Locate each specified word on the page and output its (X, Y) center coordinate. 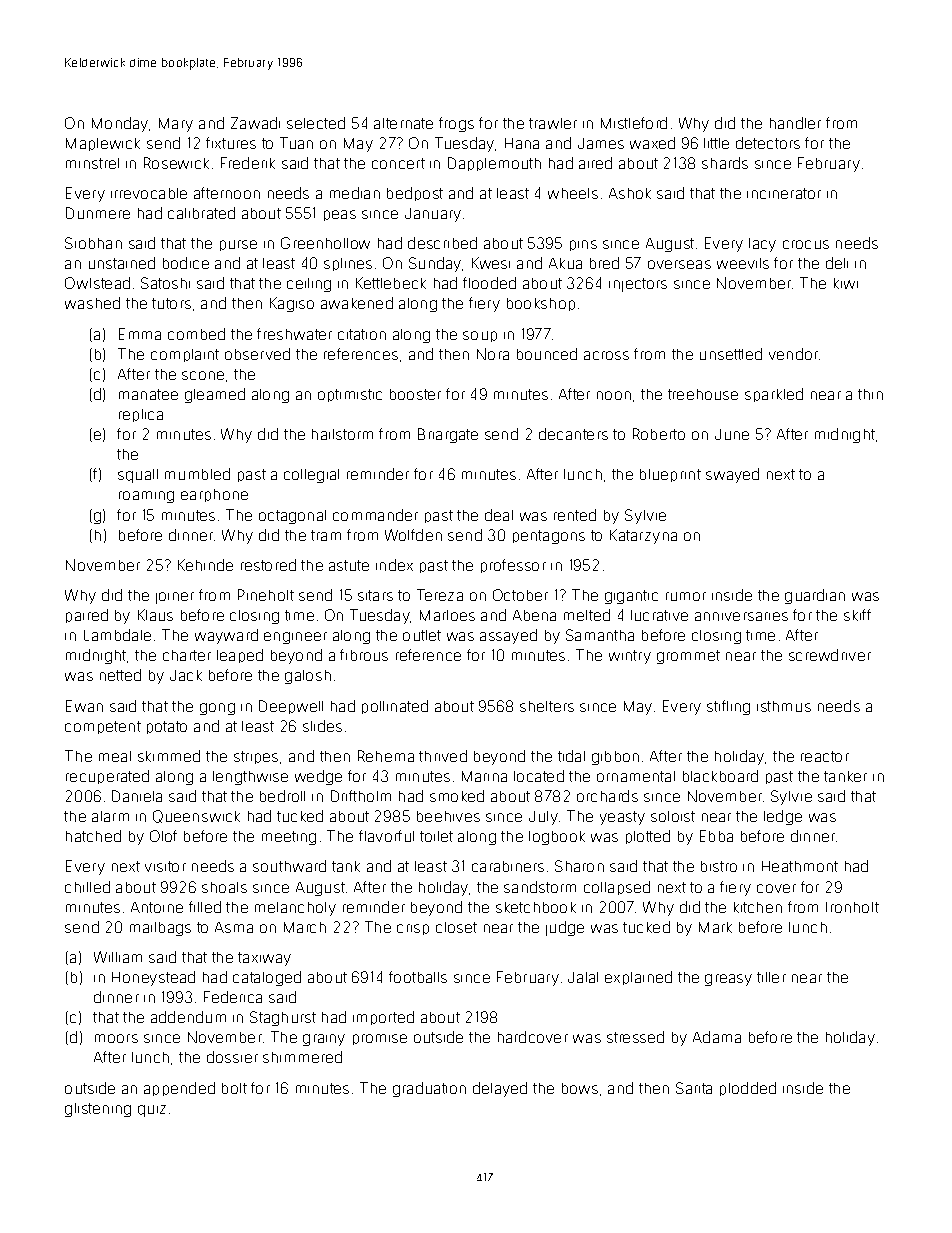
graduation (429, 1089)
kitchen (758, 907)
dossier (232, 1057)
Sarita (694, 1088)
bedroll (282, 796)
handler (795, 123)
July (543, 818)
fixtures (231, 143)
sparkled (774, 395)
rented (575, 515)
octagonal (292, 517)
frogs (456, 124)
